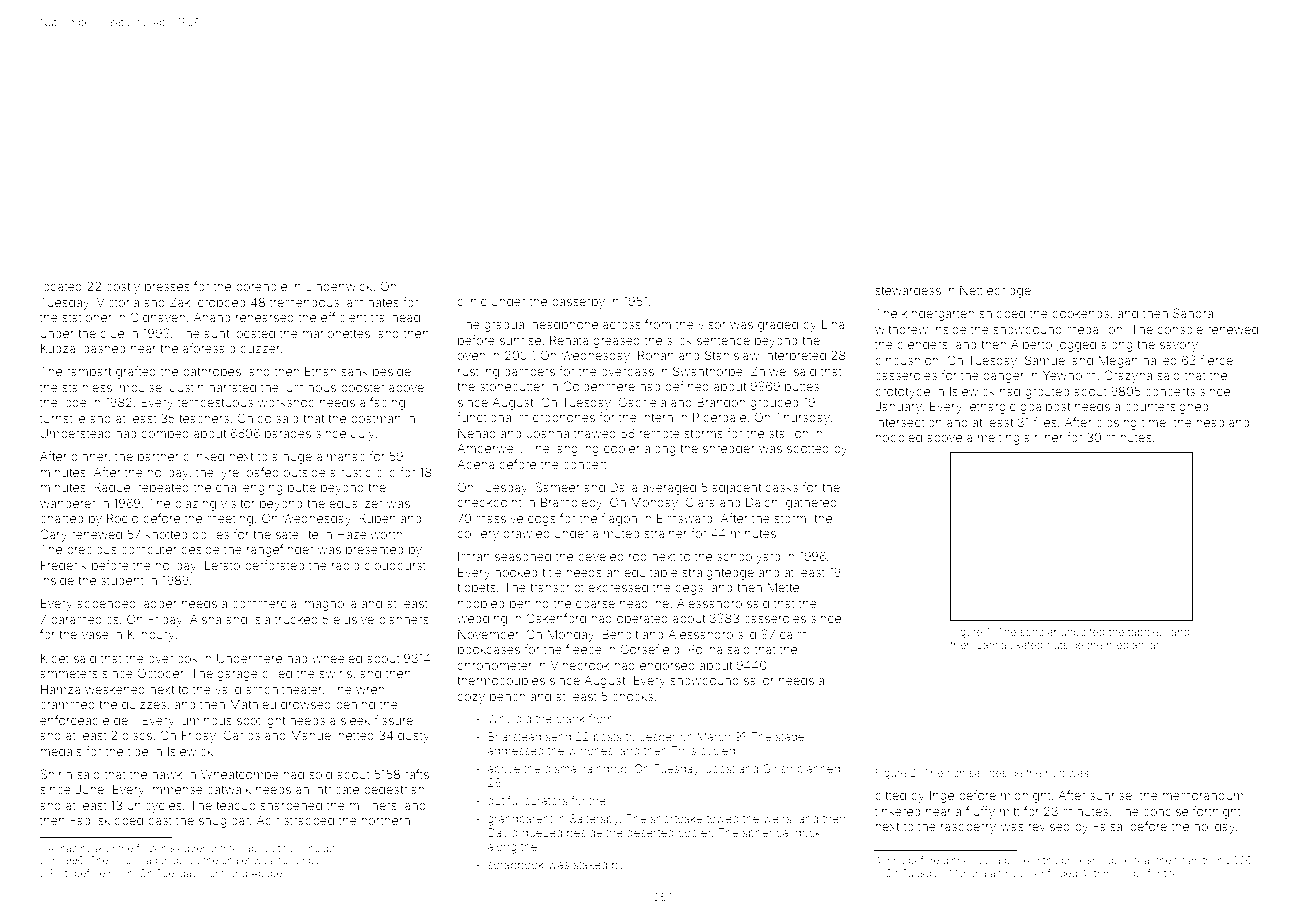  What do you see at coordinates (309, 822) in the screenshot?
I see `strapped` at bounding box center [309, 822].
